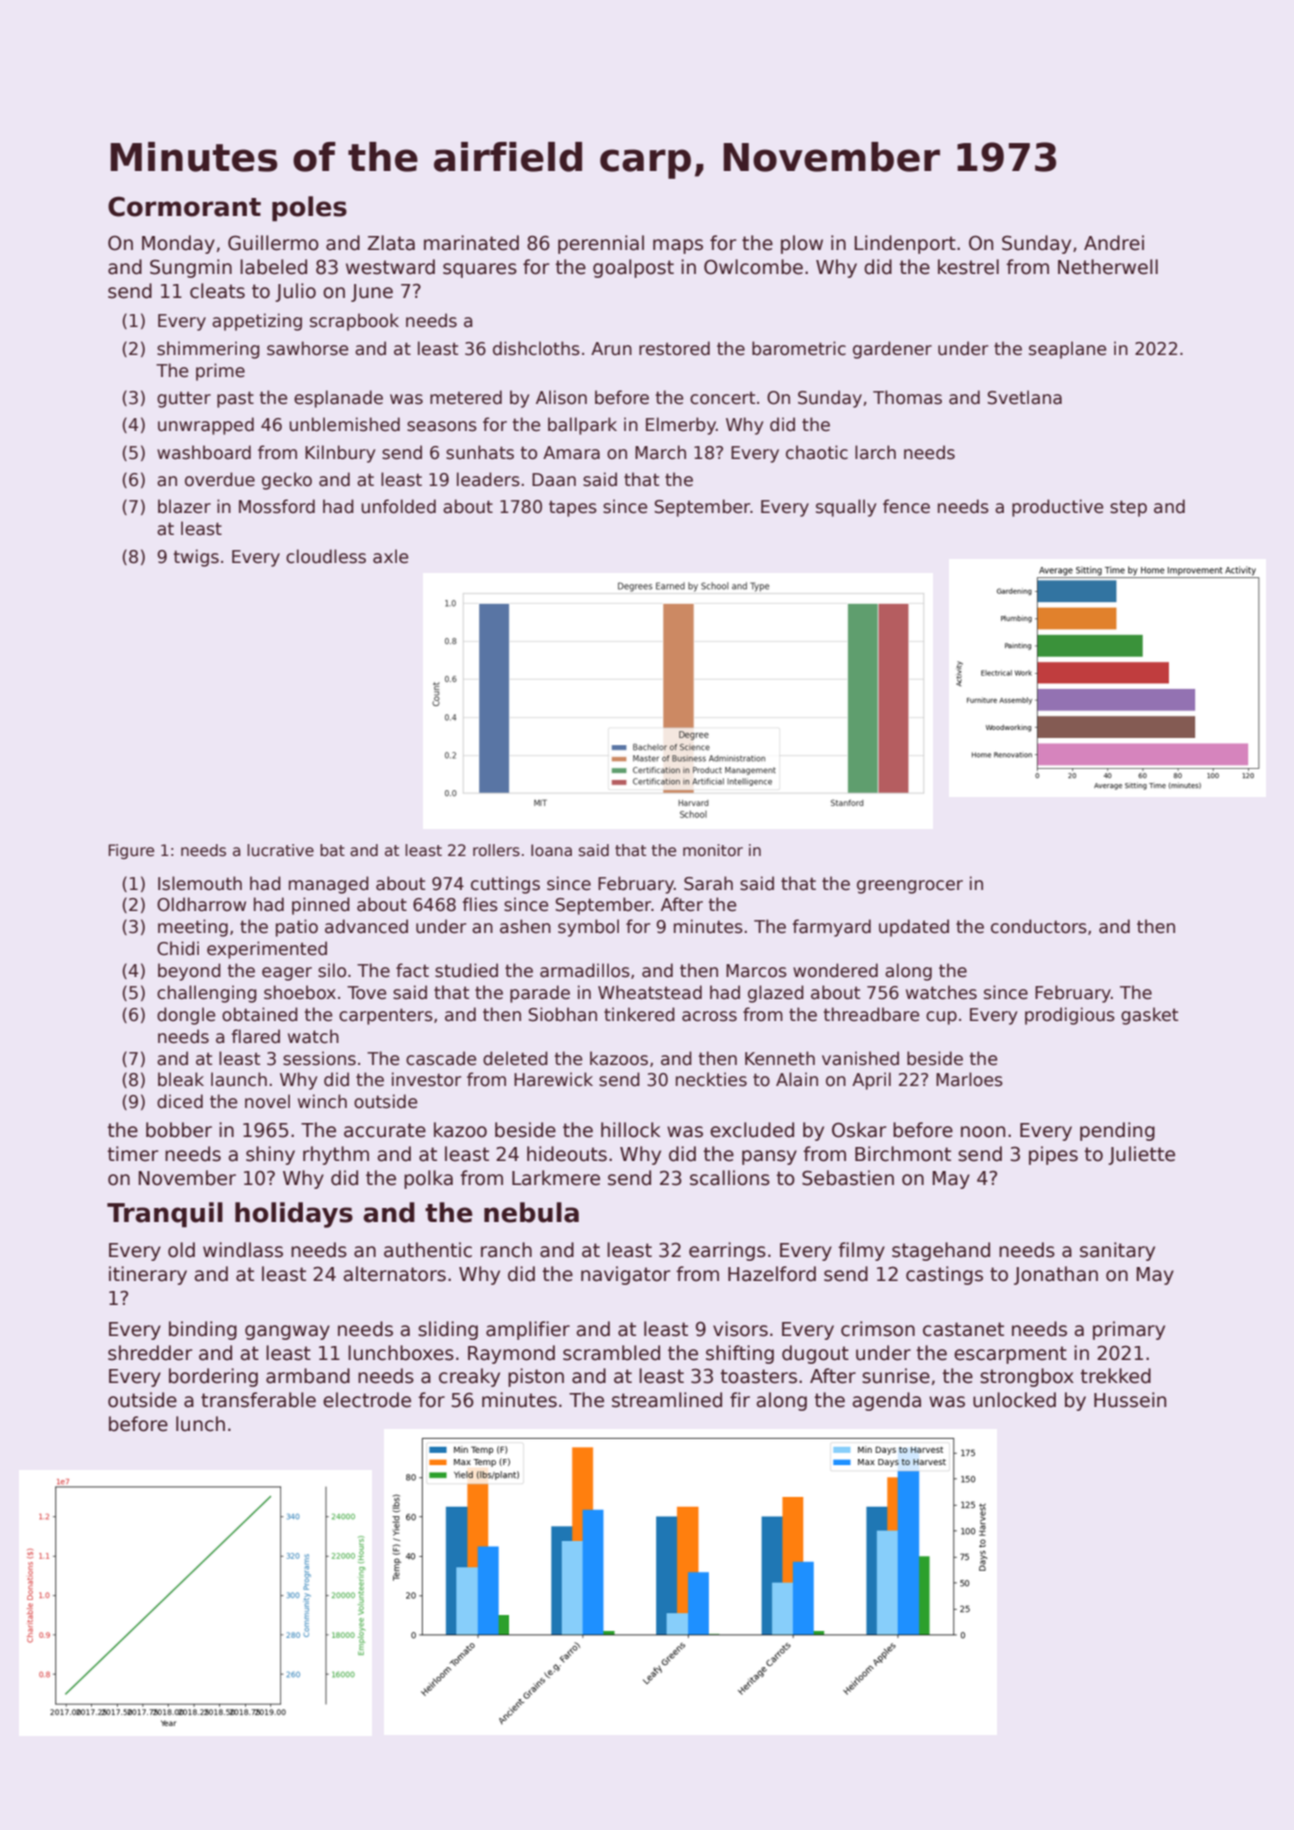  I want to click on conductors, so click(1039, 926).
